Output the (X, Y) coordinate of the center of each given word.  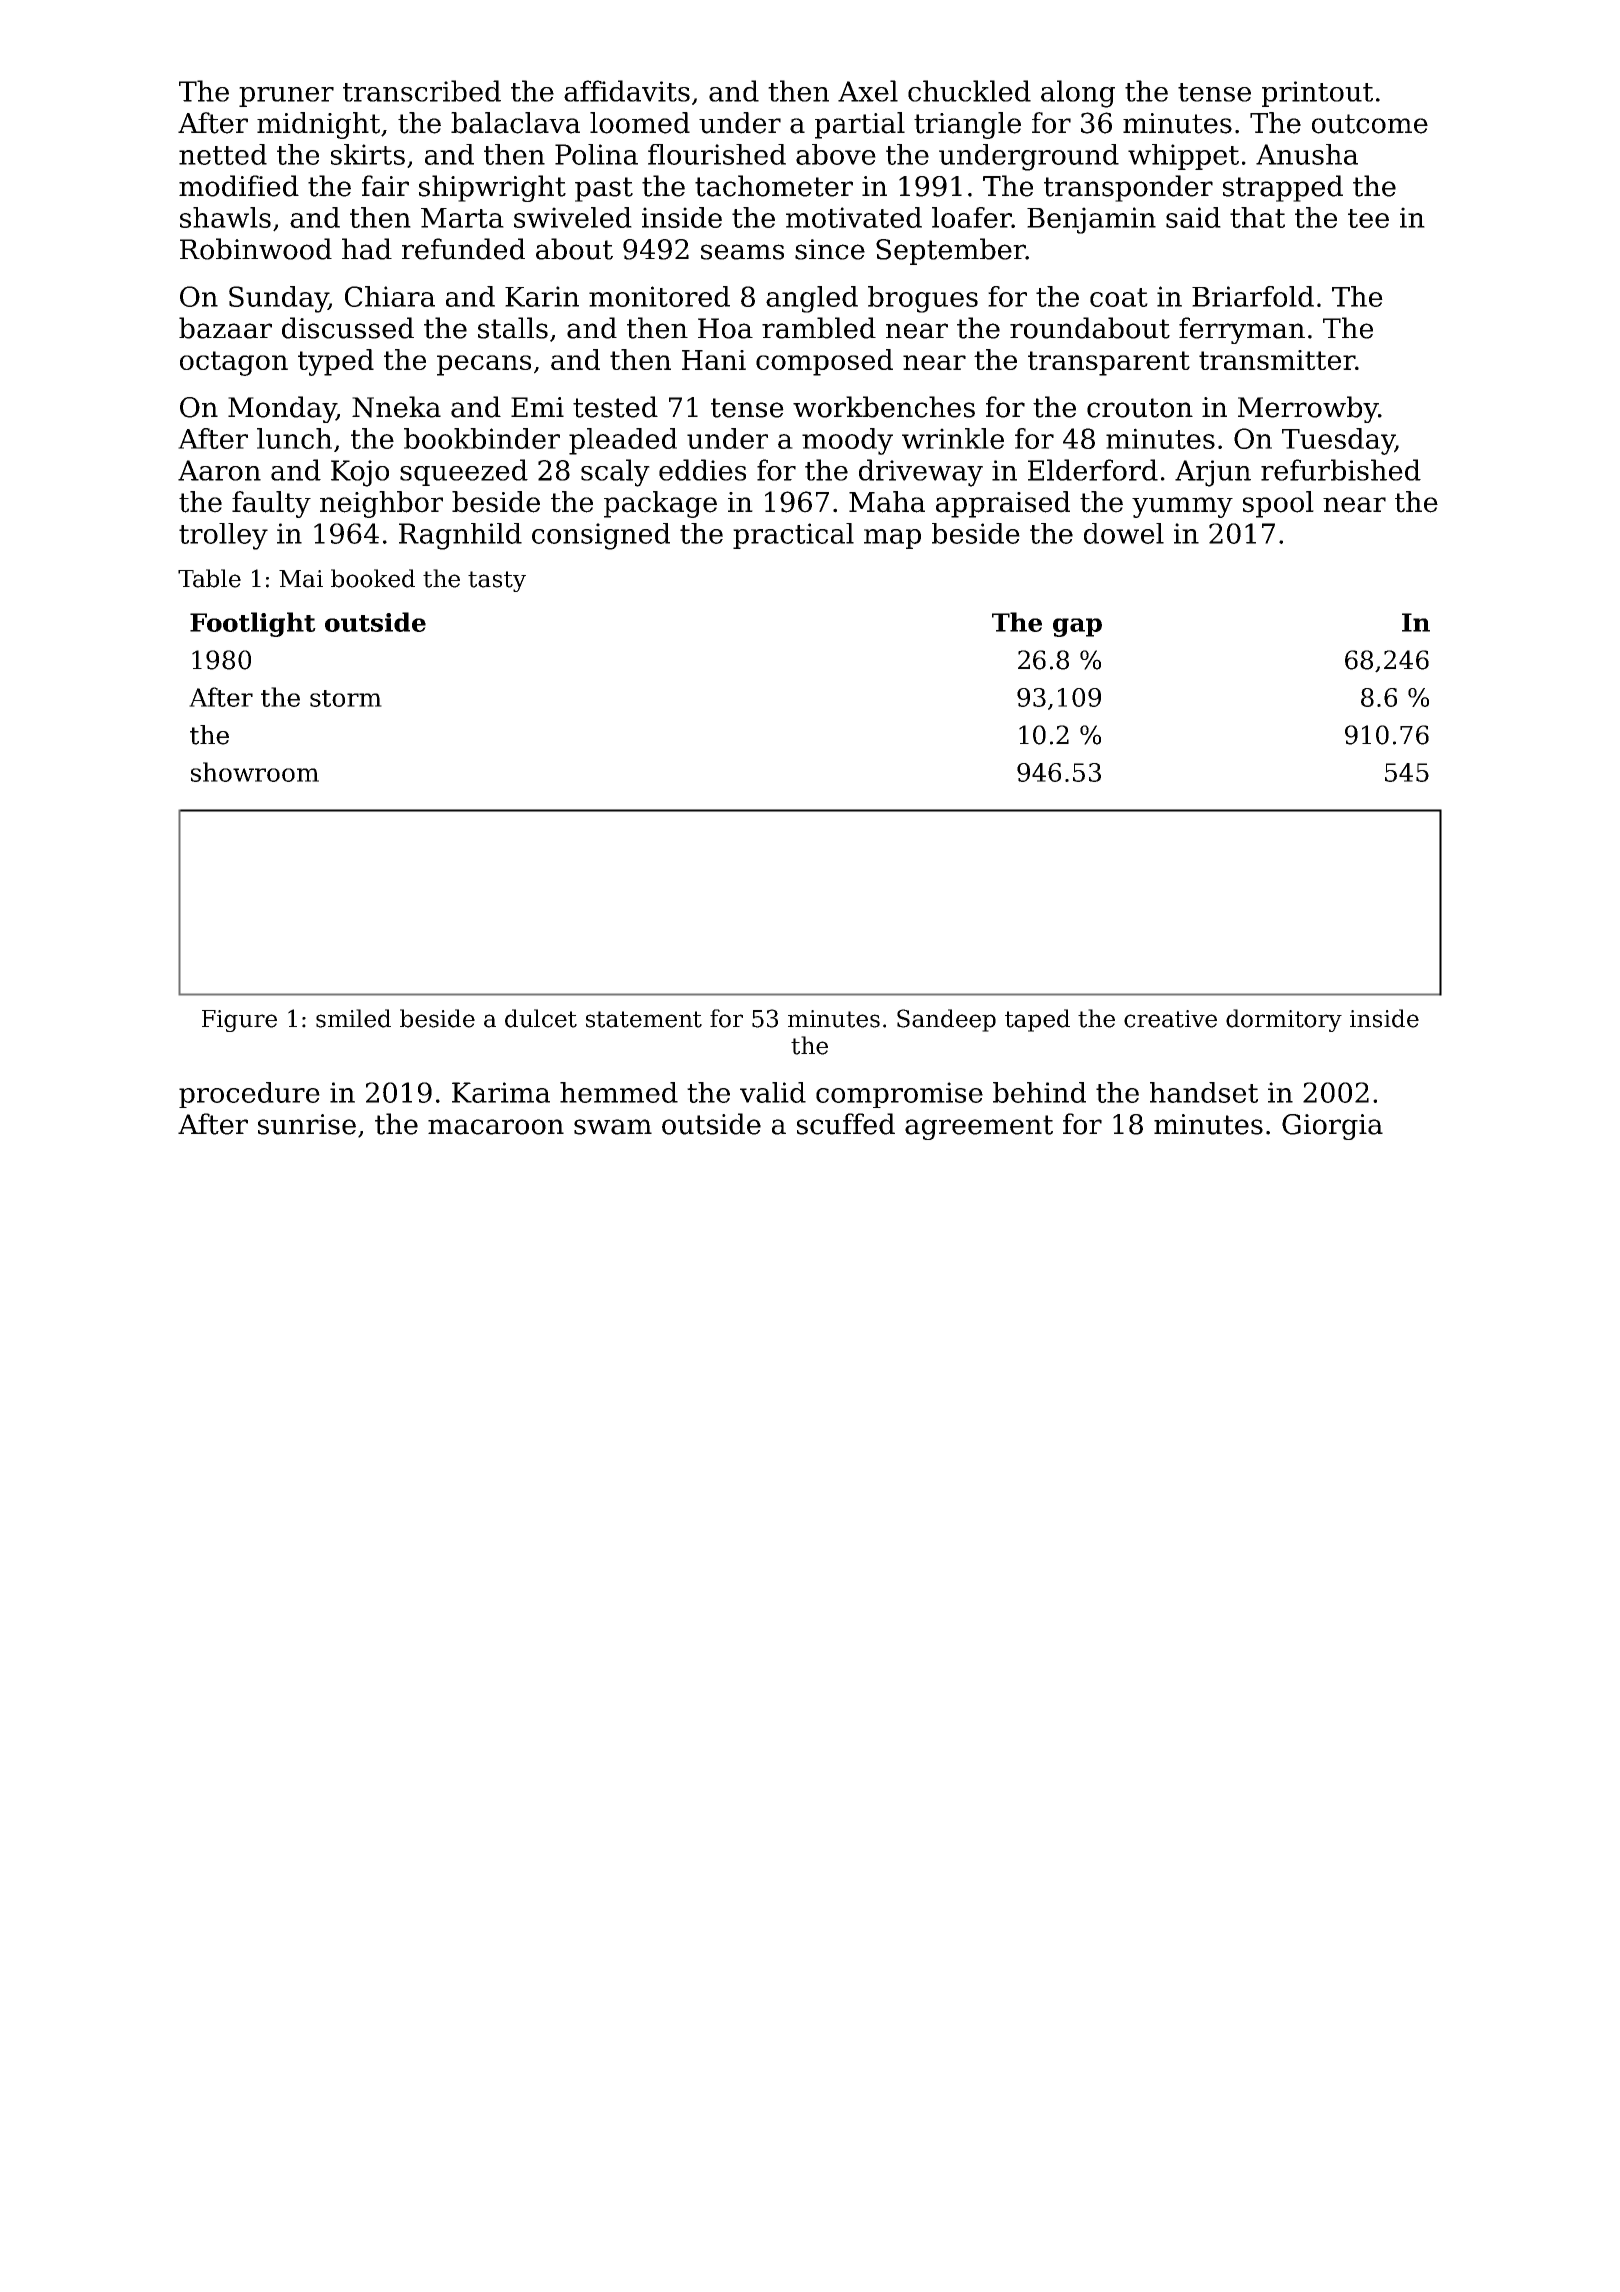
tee (1368, 218)
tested (615, 407)
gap (1077, 627)
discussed (348, 328)
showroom (255, 772)
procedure (249, 1095)
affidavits (627, 91)
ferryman (1242, 330)
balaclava (515, 123)
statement (644, 1019)
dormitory (1284, 1020)
